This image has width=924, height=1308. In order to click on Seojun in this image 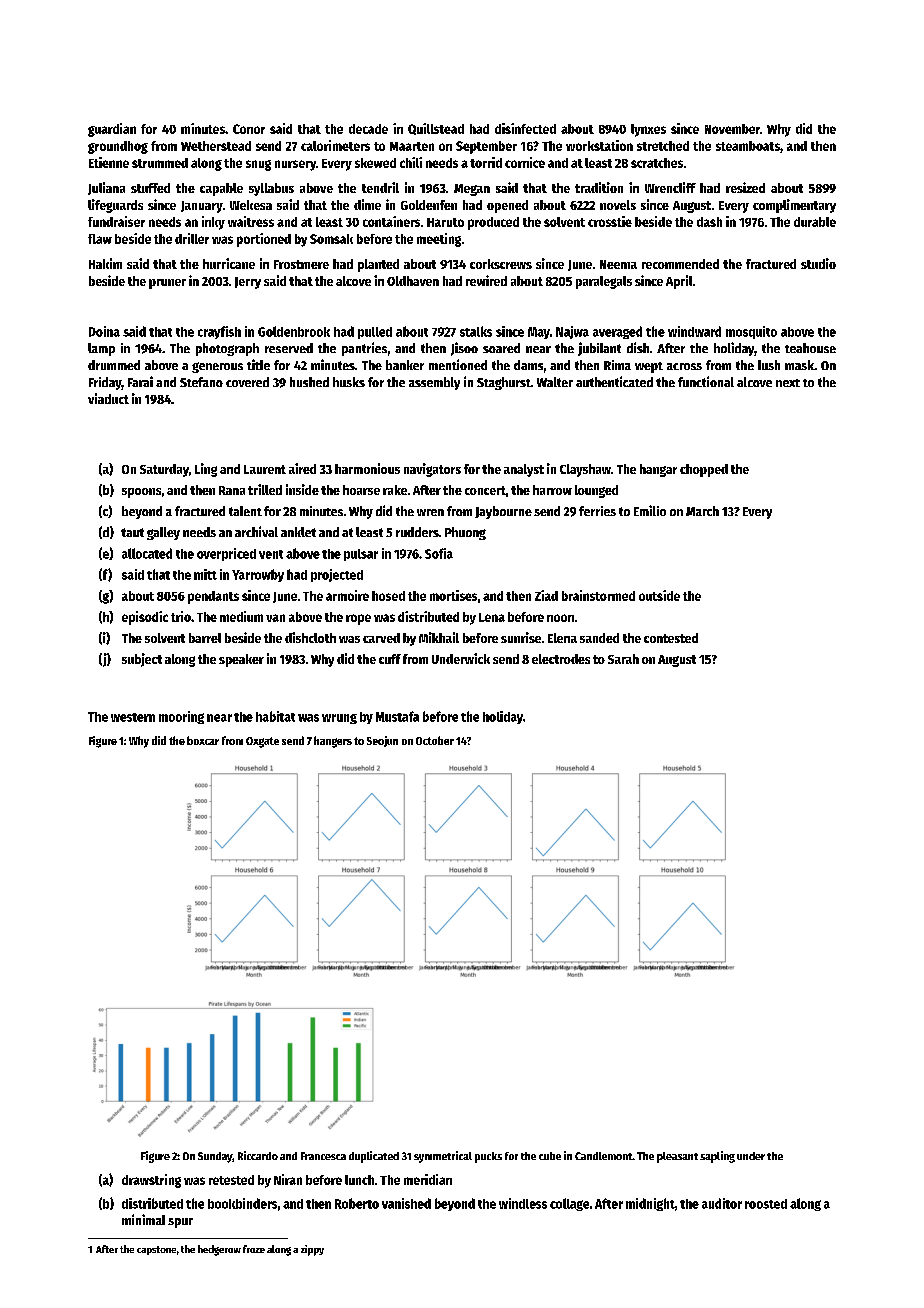, I will do `click(382, 741)`.
